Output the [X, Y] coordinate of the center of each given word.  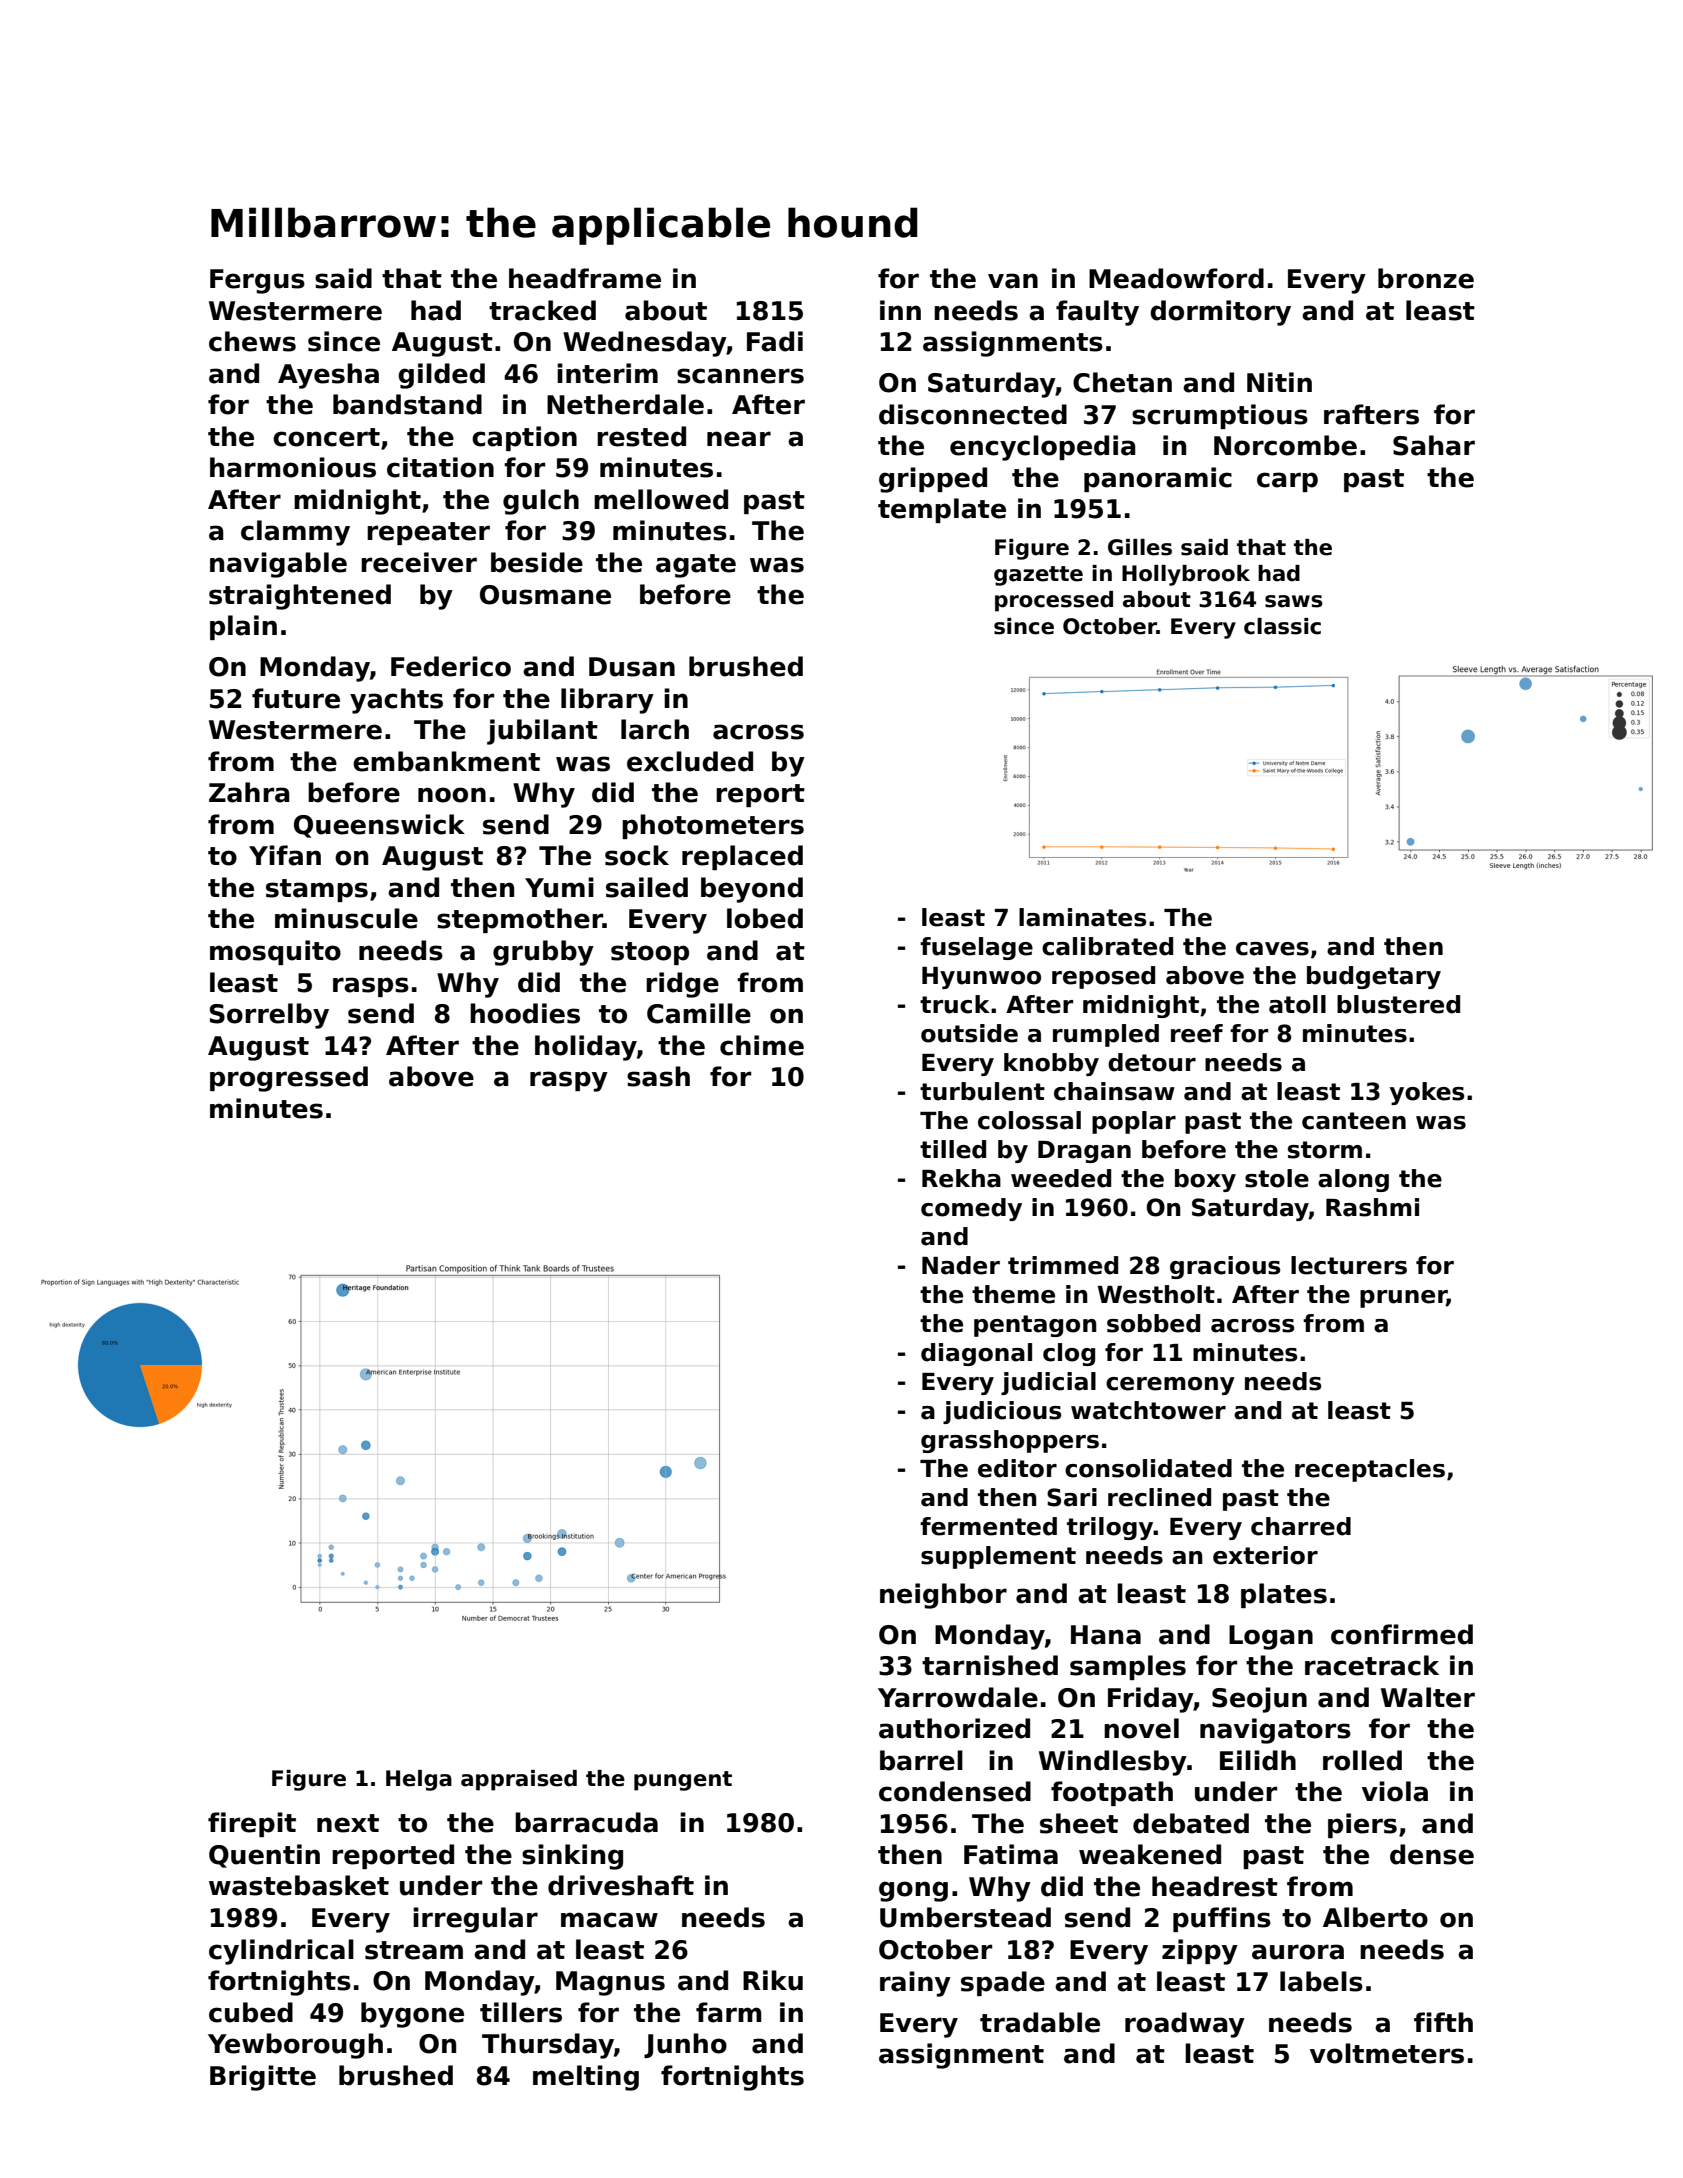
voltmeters [1387, 2053]
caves [1272, 949]
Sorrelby [269, 1016]
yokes [1427, 1093]
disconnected [973, 414]
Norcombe [1285, 445]
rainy [915, 1984]
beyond [752, 890]
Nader [961, 1265]
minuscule [346, 918]
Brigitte [263, 2078]
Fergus [257, 281]
